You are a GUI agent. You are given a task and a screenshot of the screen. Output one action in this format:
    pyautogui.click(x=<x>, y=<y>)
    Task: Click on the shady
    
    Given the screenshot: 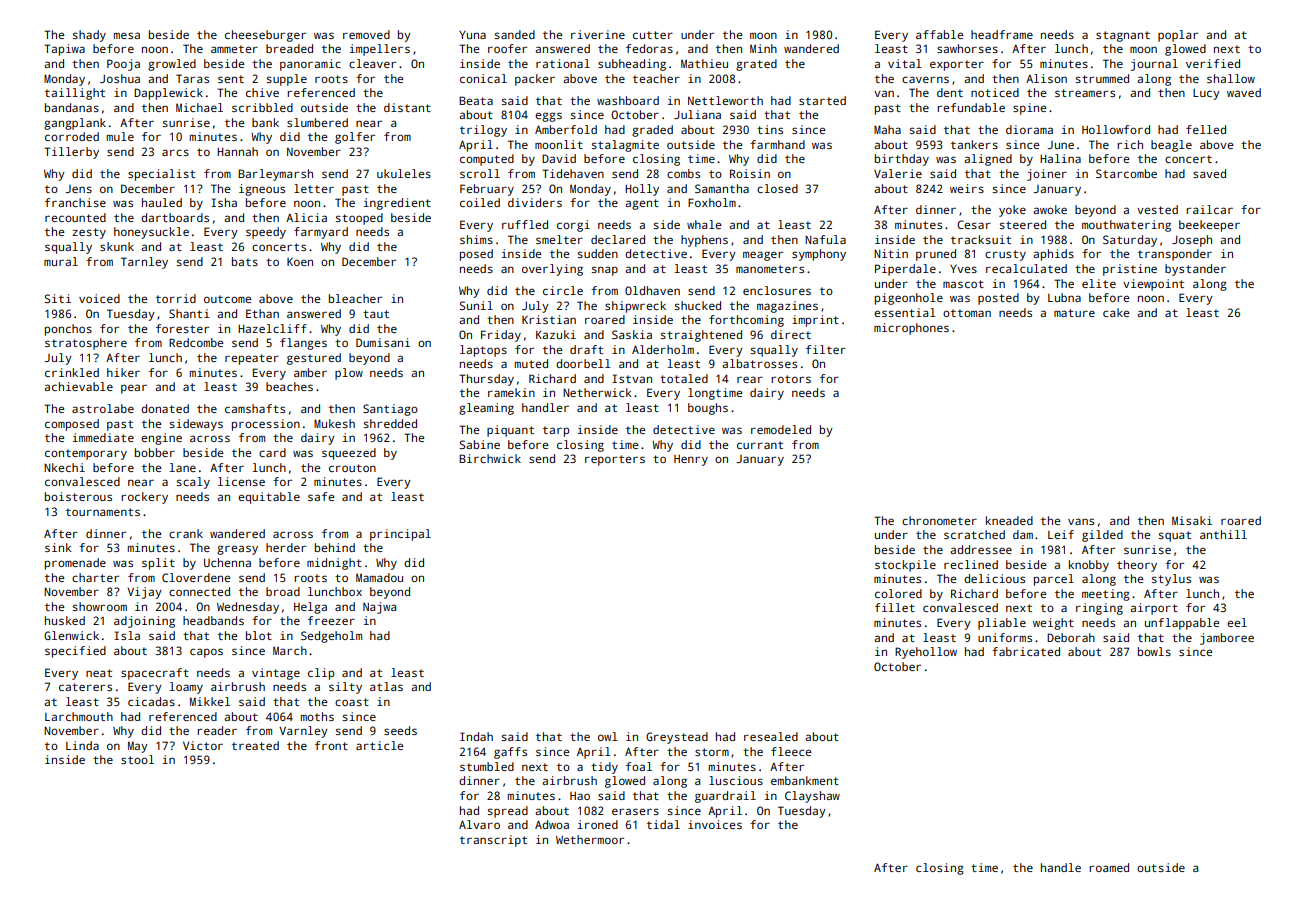 What is the action you would take?
    pyautogui.click(x=89, y=36)
